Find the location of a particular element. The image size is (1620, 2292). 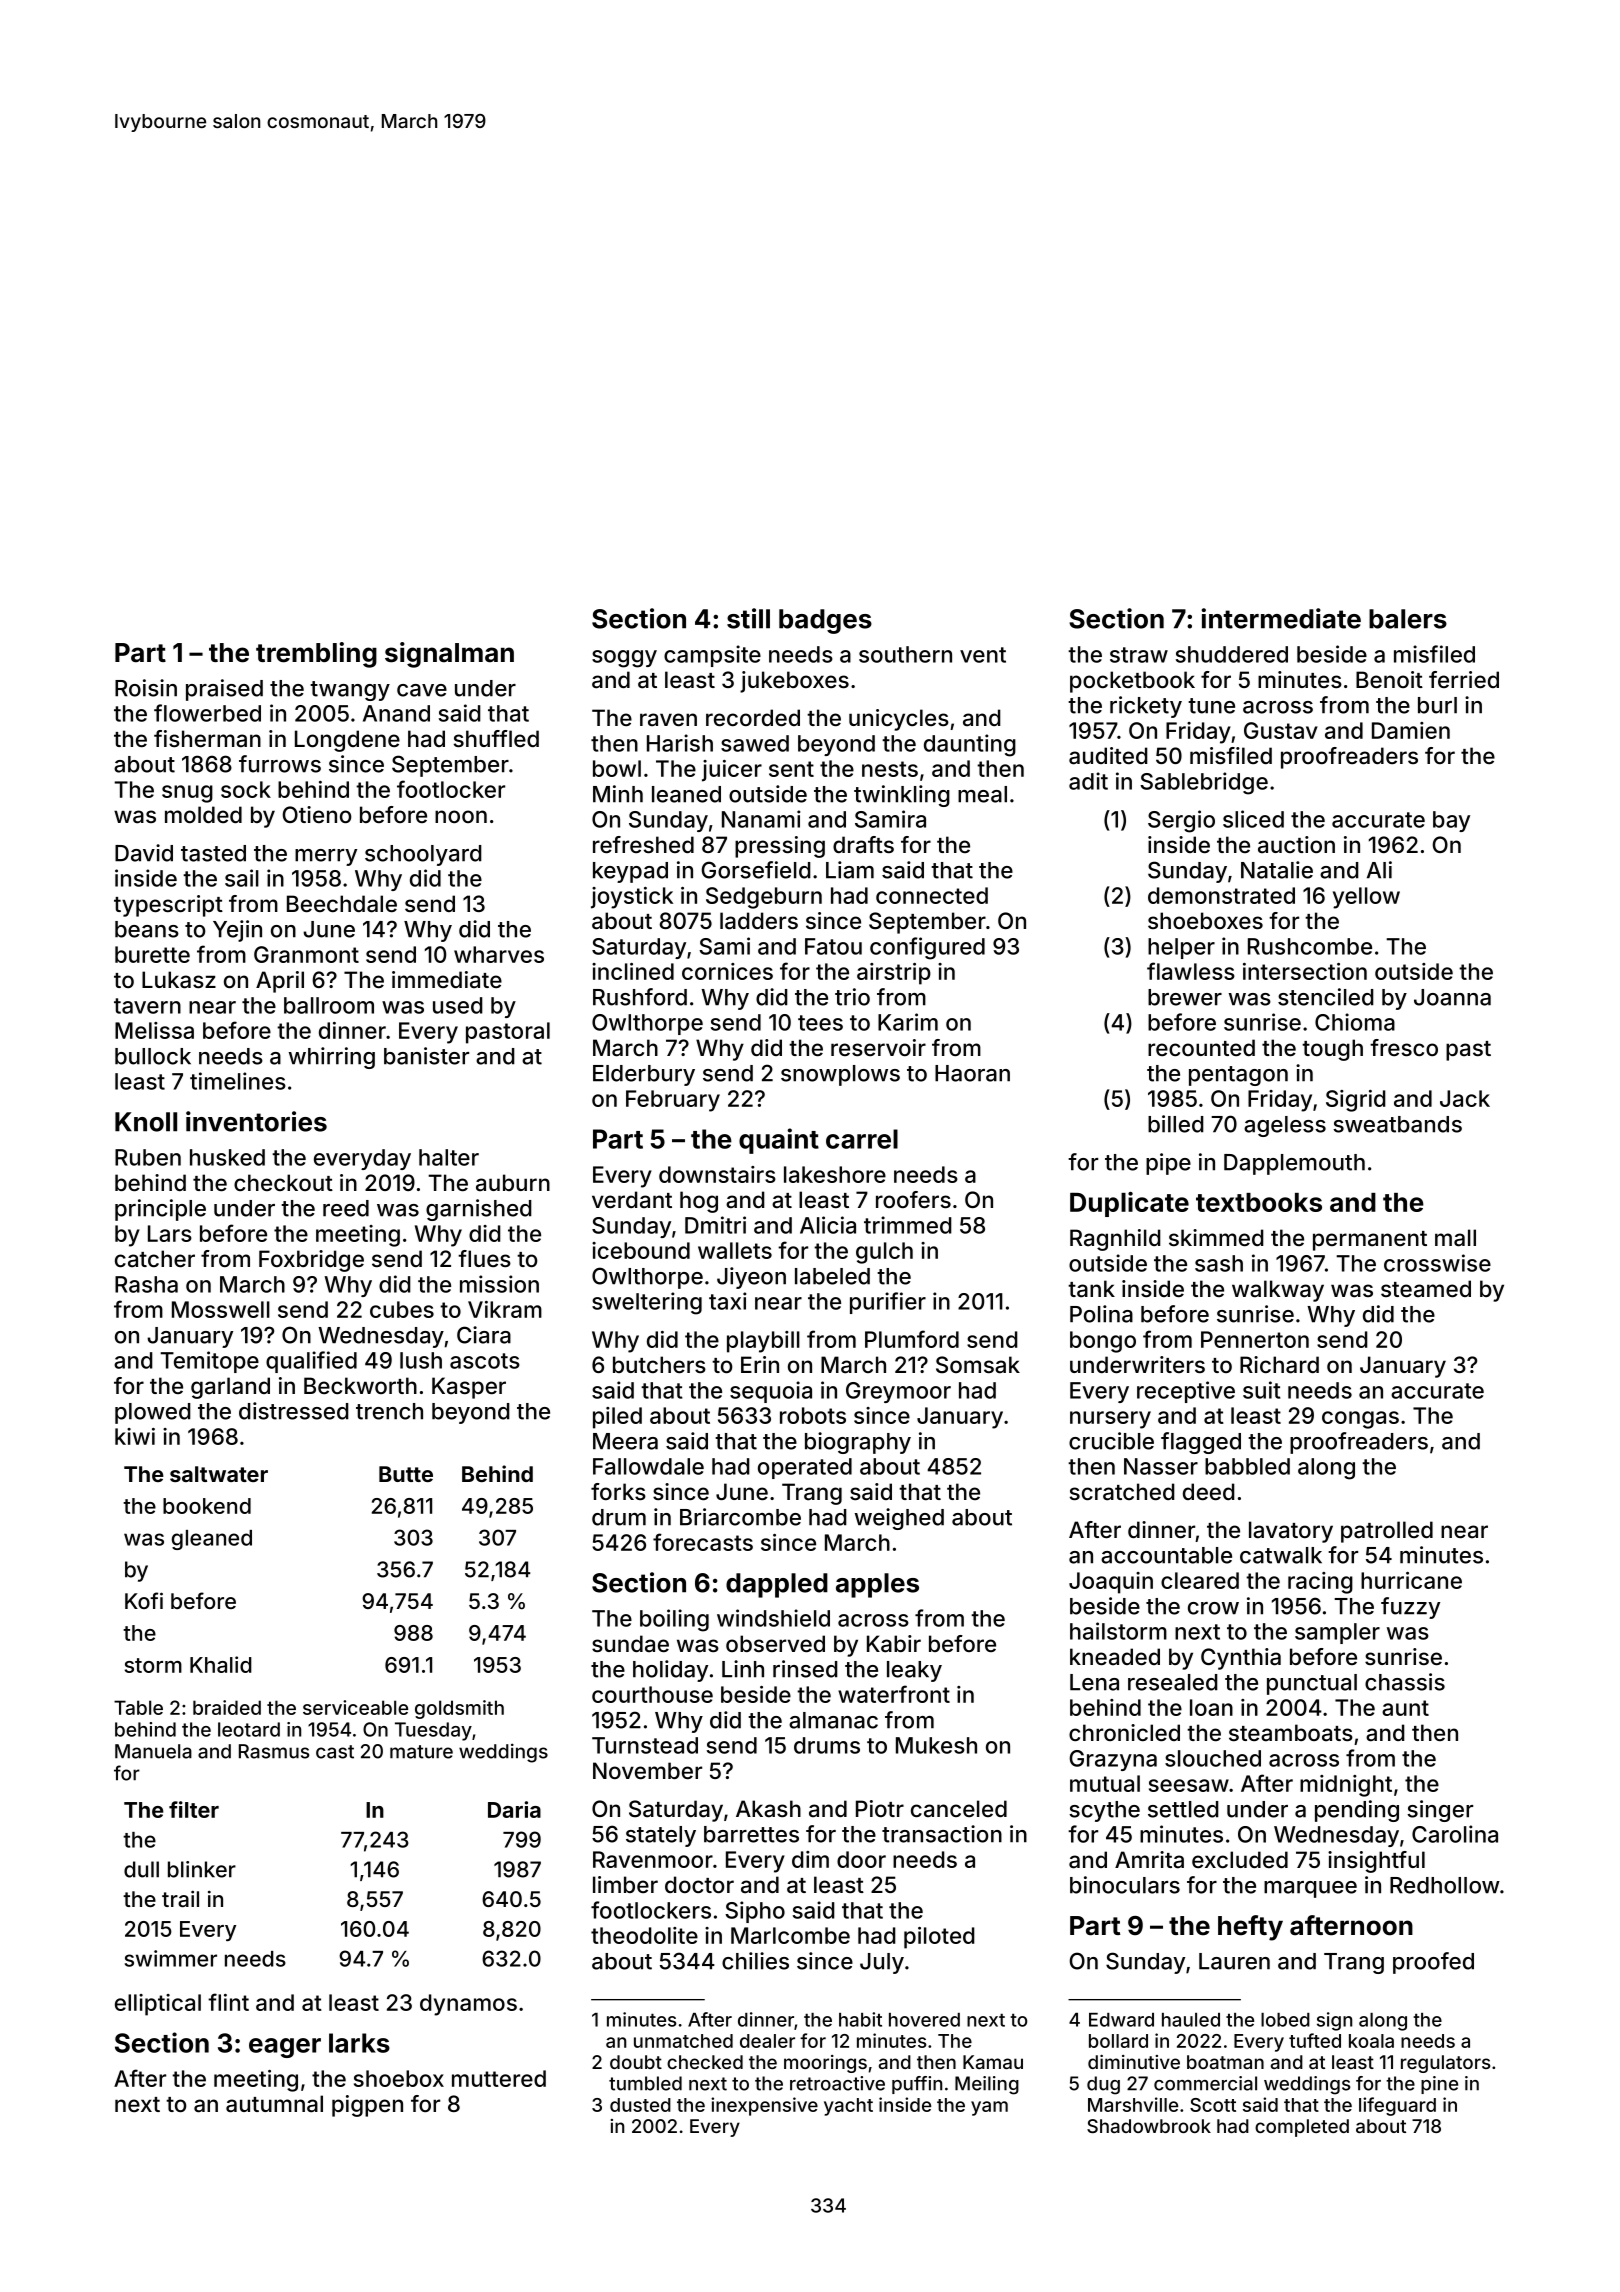

serviceable is located at coordinates (355, 1707).
